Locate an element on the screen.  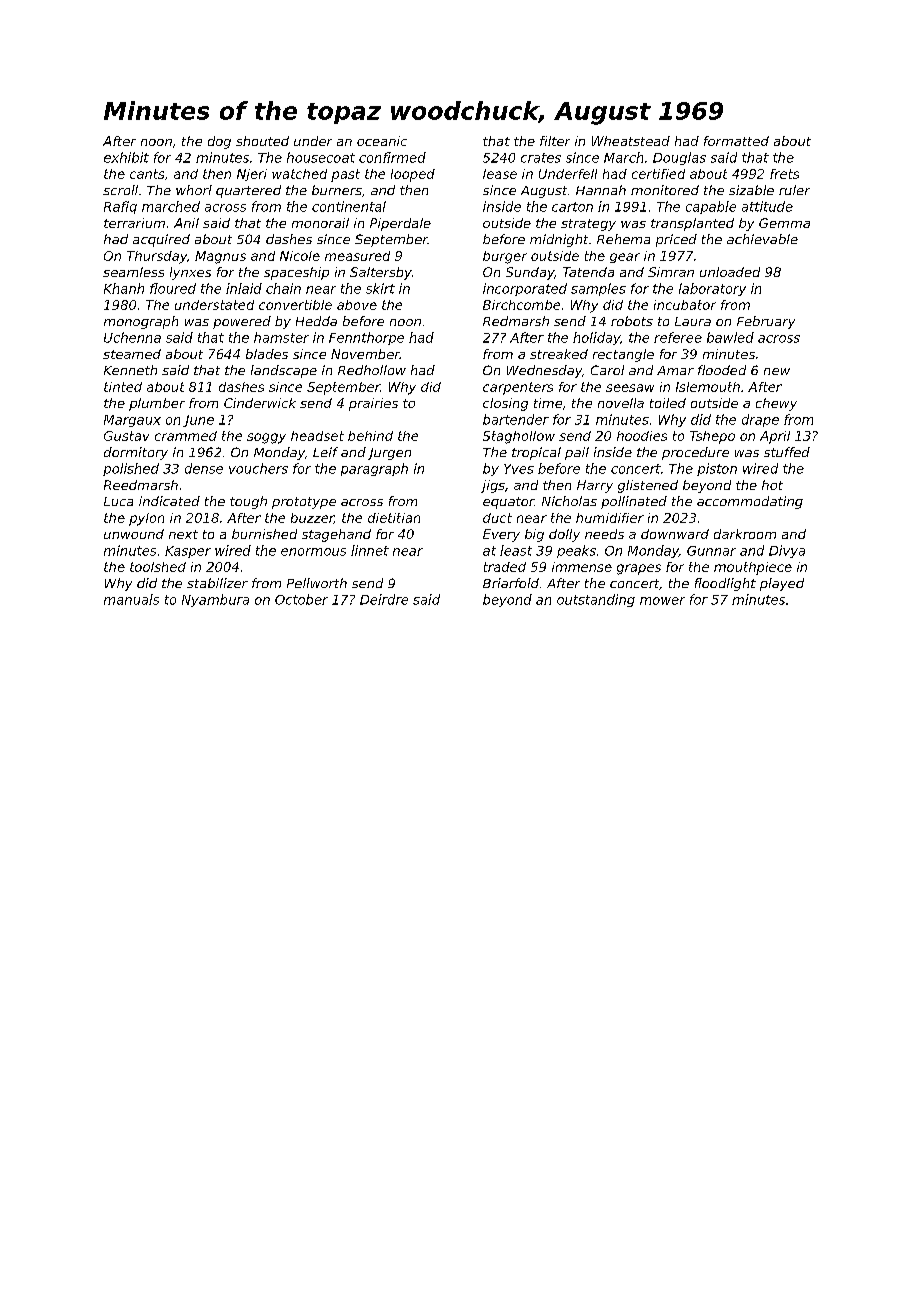
Wheatstead is located at coordinates (631, 141).
